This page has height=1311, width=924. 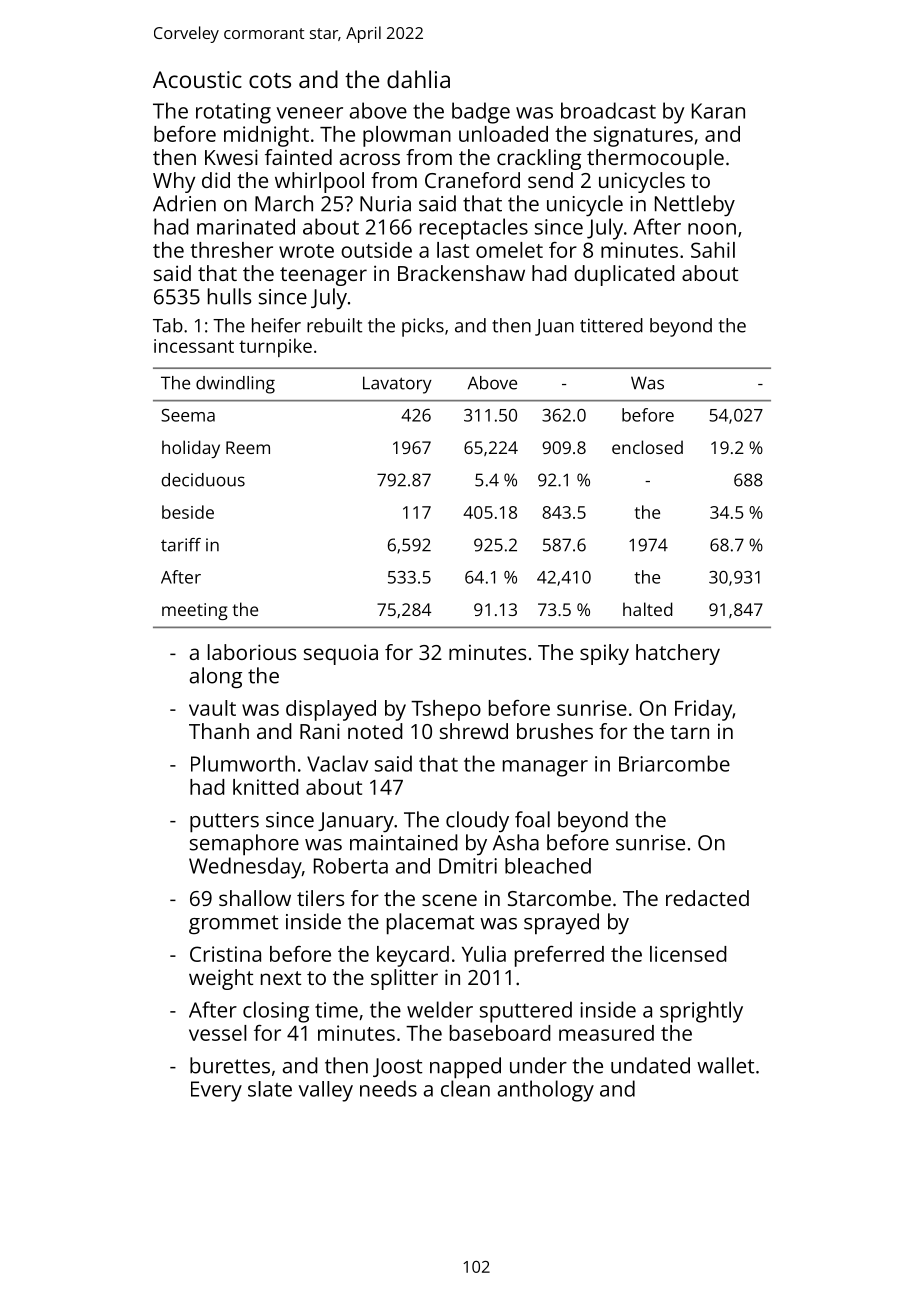 I want to click on sequoia, so click(x=341, y=654).
